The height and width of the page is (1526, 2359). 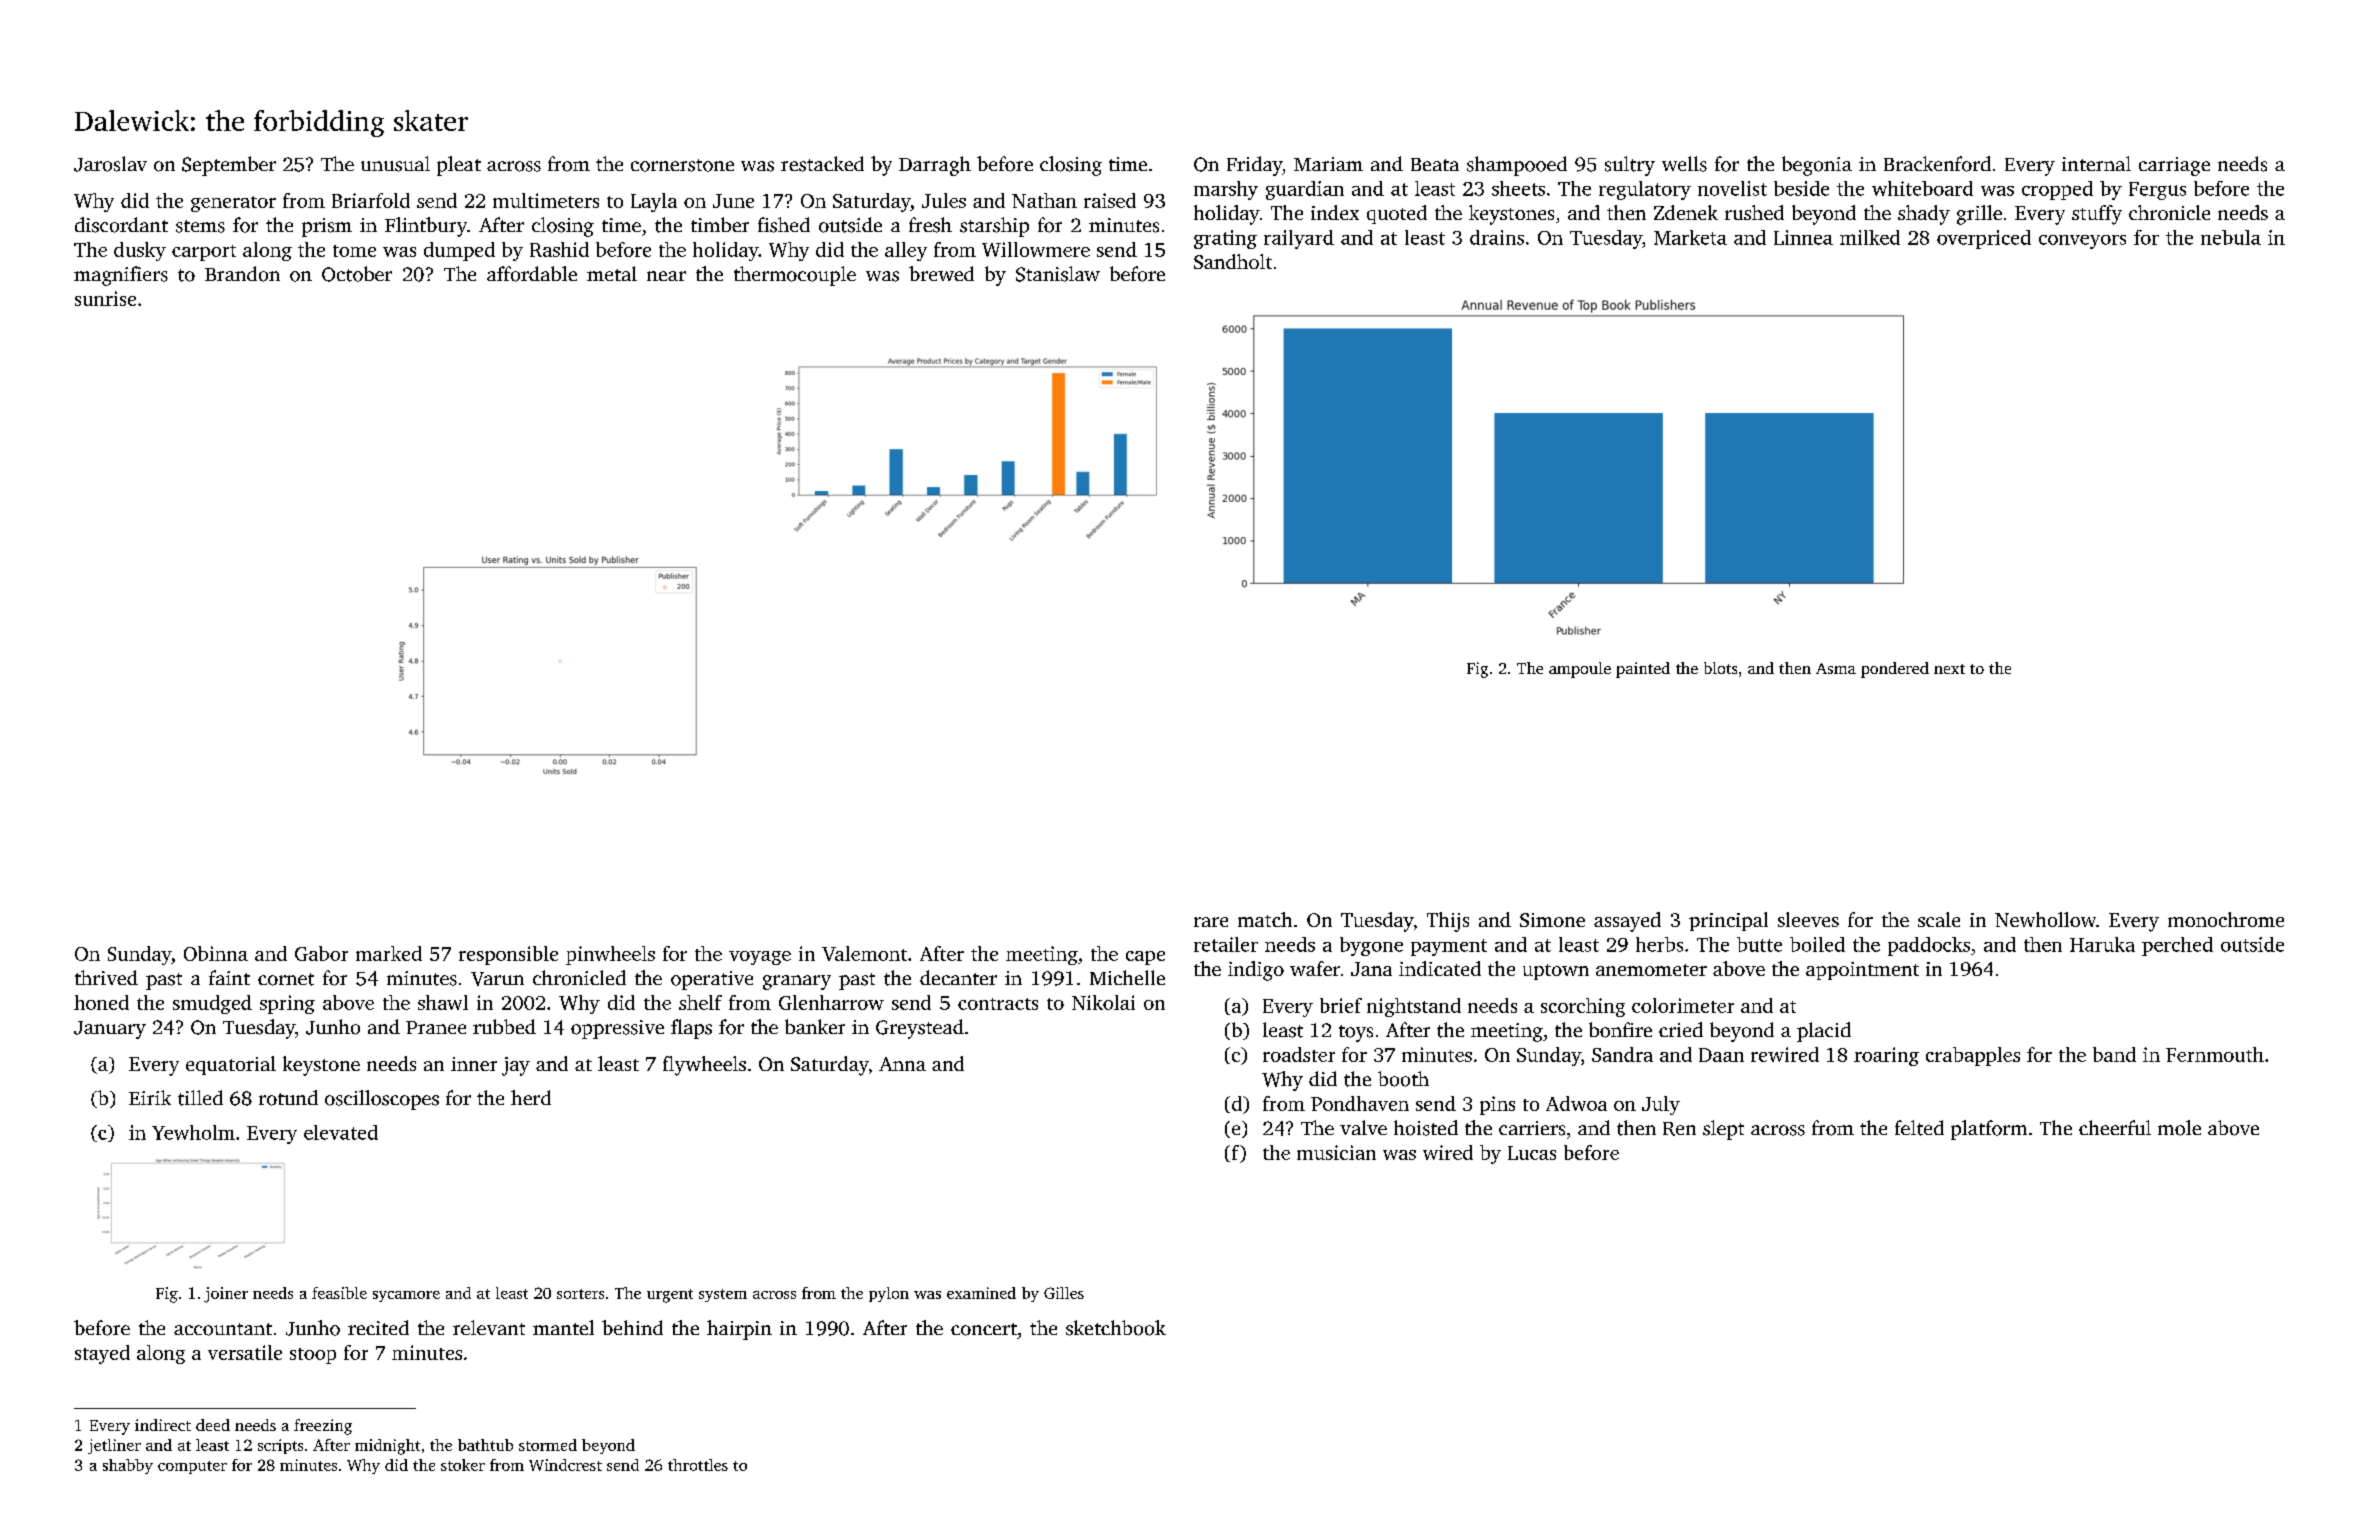 What do you see at coordinates (105, 298) in the page?
I see `sunrise` at bounding box center [105, 298].
